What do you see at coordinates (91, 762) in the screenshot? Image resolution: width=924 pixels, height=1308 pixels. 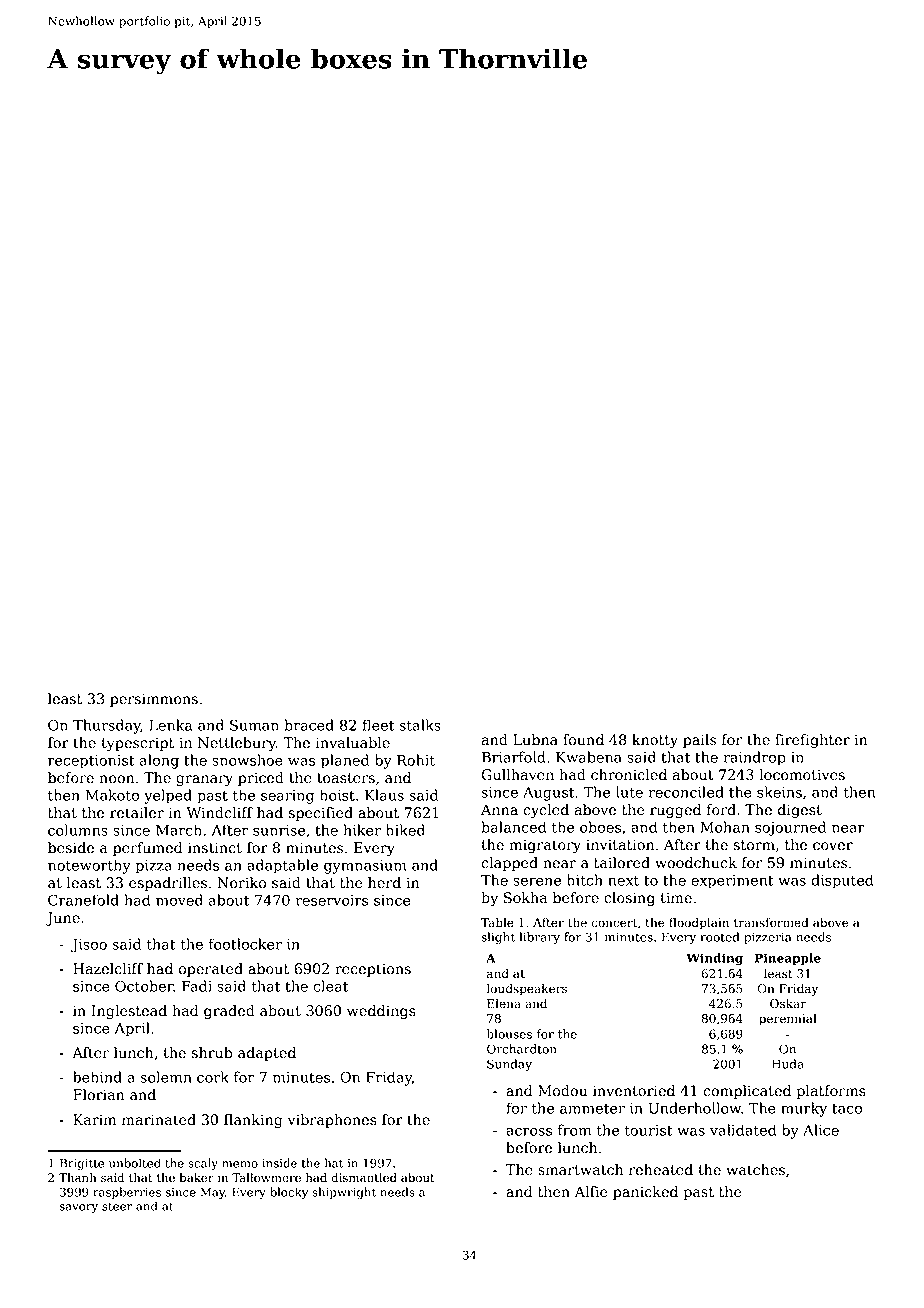 I see `receptionist` at bounding box center [91, 762].
